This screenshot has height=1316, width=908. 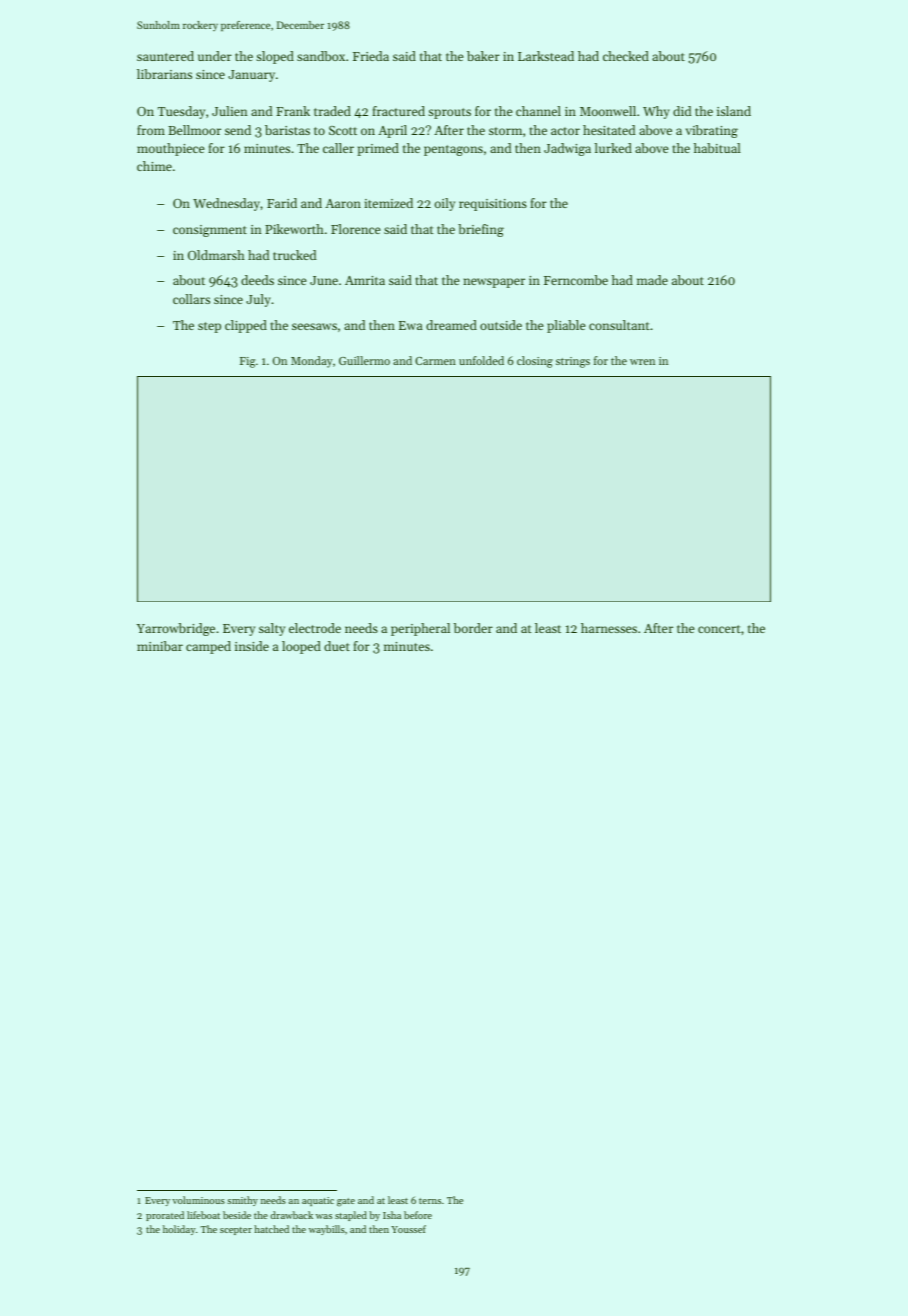 I want to click on Amrita, so click(x=365, y=280).
